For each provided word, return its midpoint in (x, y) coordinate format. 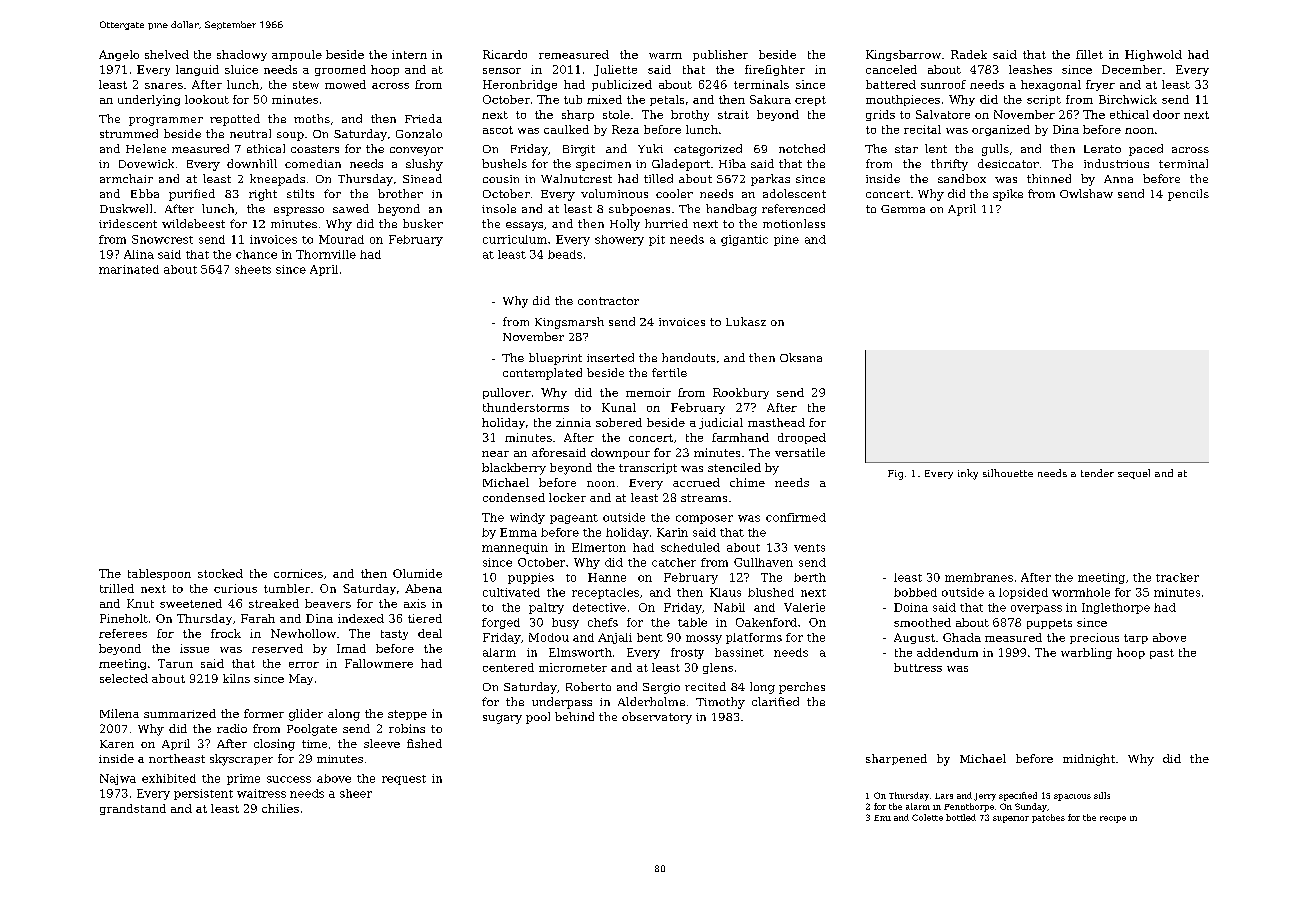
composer (704, 519)
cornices (298, 573)
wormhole (1081, 592)
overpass (1036, 609)
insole (499, 208)
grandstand (133, 809)
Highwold (1153, 55)
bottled (961, 817)
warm (665, 56)
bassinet (739, 652)
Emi (882, 818)
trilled (117, 588)
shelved (167, 54)
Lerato (1102, 149)
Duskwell (126, 208)
